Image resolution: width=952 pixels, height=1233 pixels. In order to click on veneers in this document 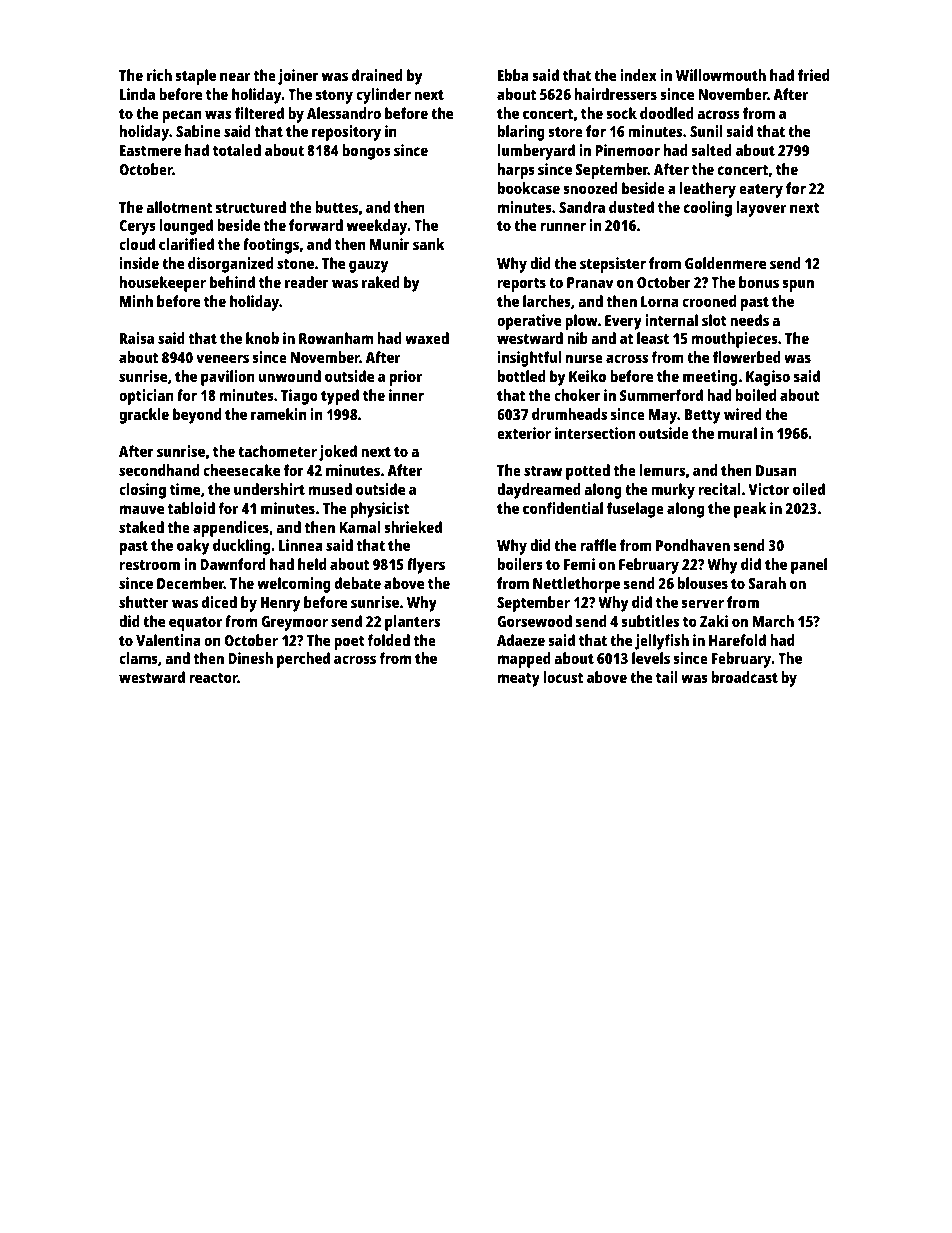, I will do `click(222, 358)`.
